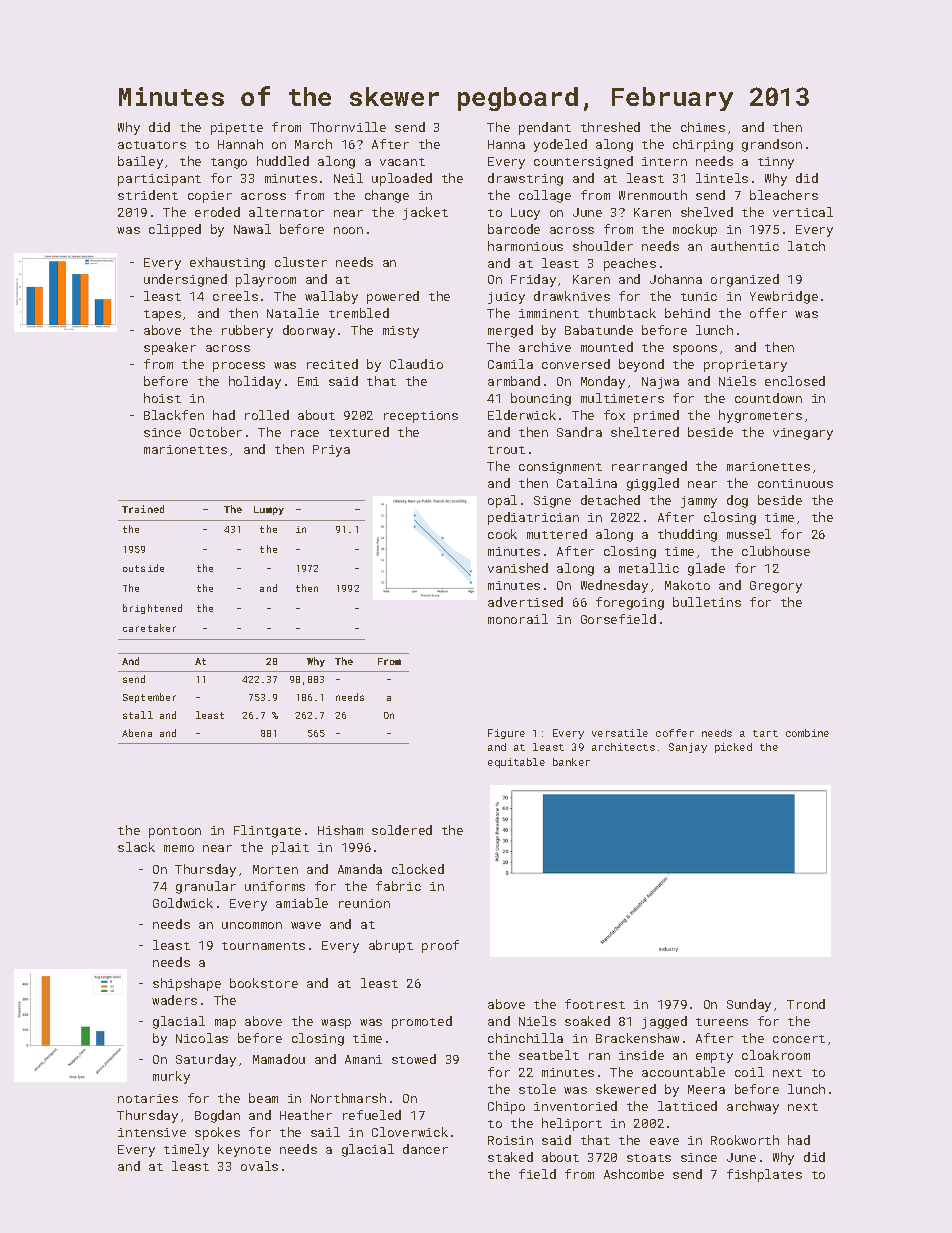  What do you see at coordinates (634, 1174) in the page?
I see `Ashcombe` at bounding box center [634, 1174].
